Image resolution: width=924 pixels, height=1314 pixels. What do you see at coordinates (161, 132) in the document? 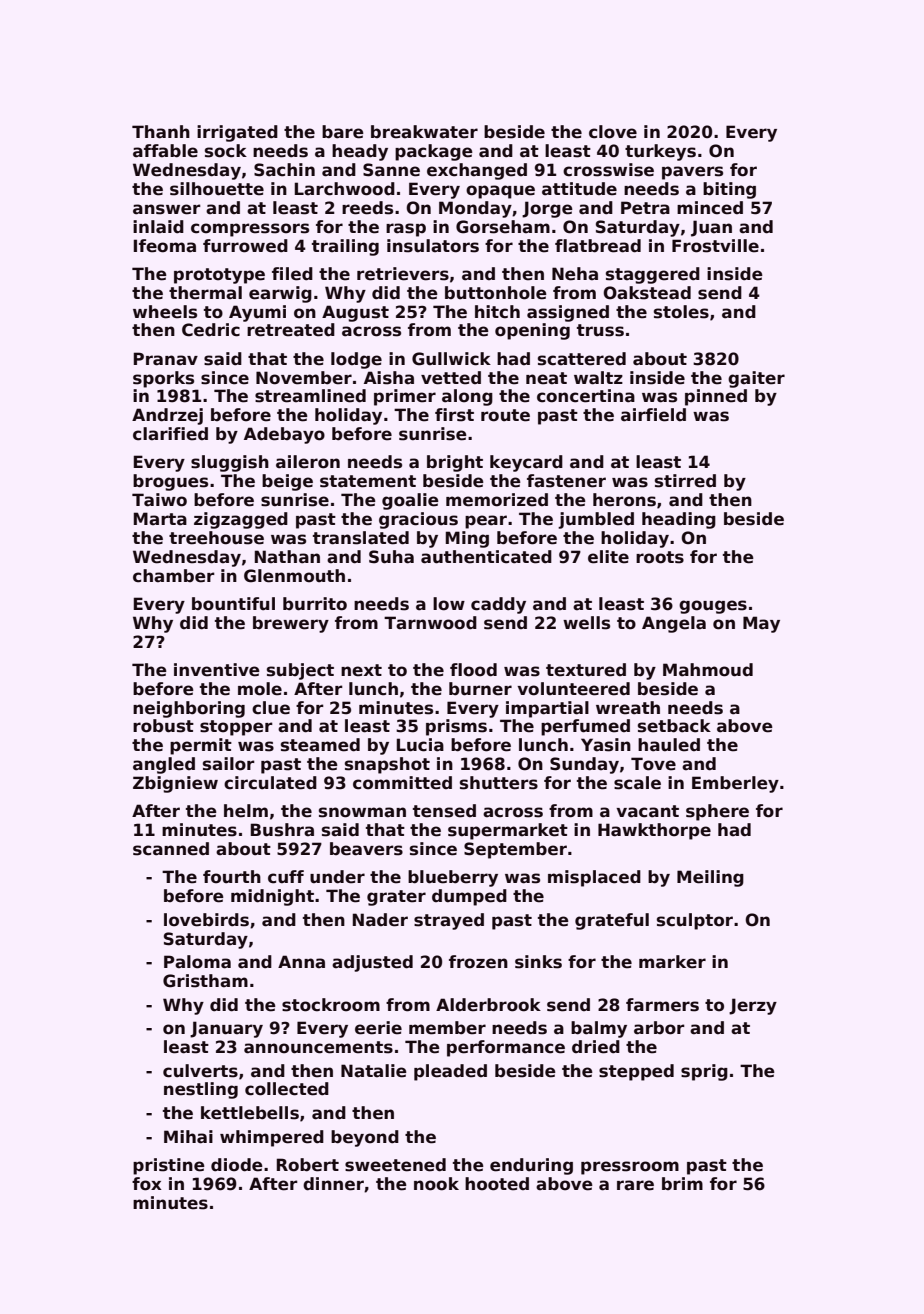
I see `Thanh` at bounding box center [161, 132].
